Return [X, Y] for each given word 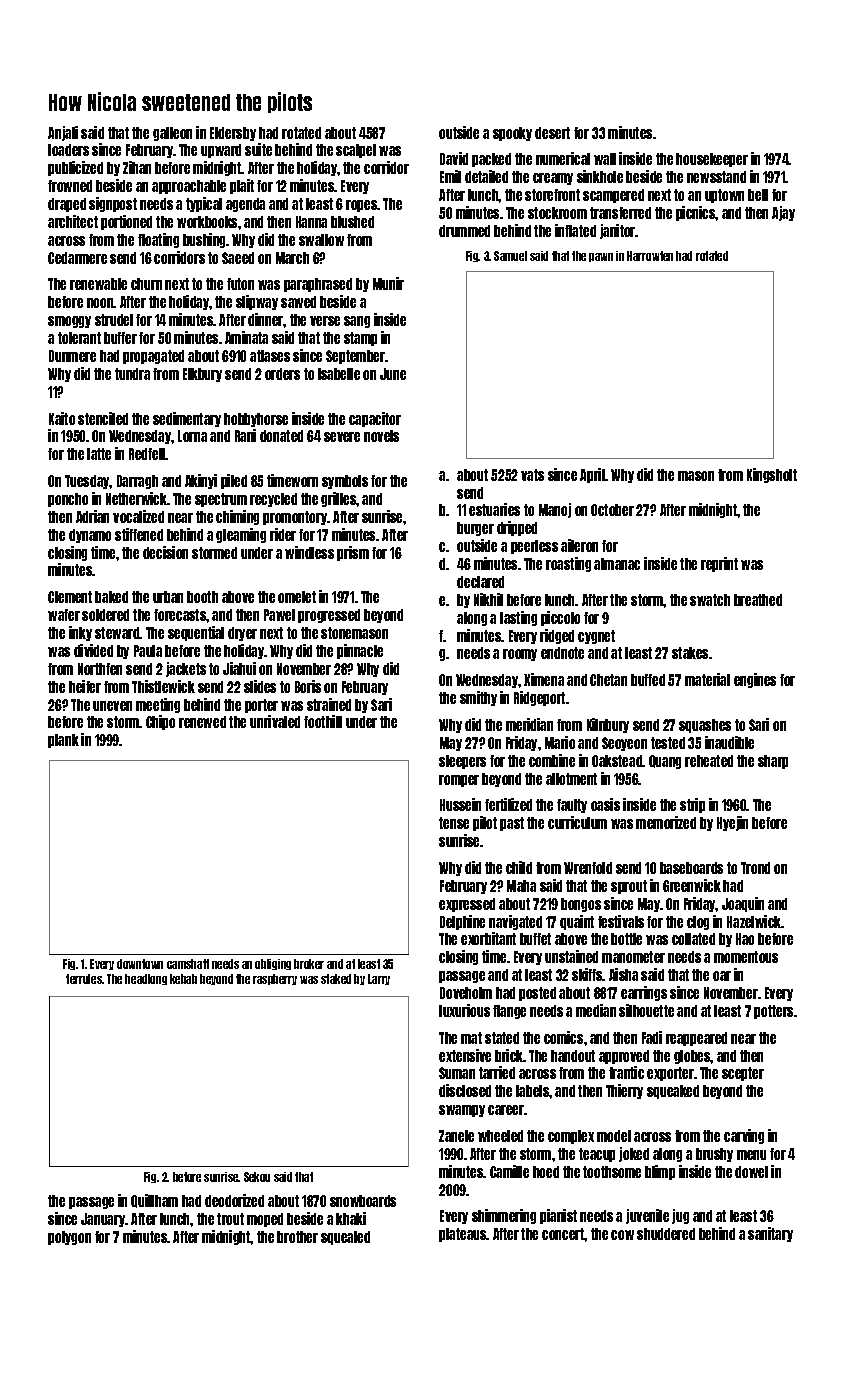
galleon [172, 134]
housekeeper [712, 160]
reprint [719, 564]
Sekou [257, 1177]
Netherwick [136, 498]
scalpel [356, 151]
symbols [345, 482]
